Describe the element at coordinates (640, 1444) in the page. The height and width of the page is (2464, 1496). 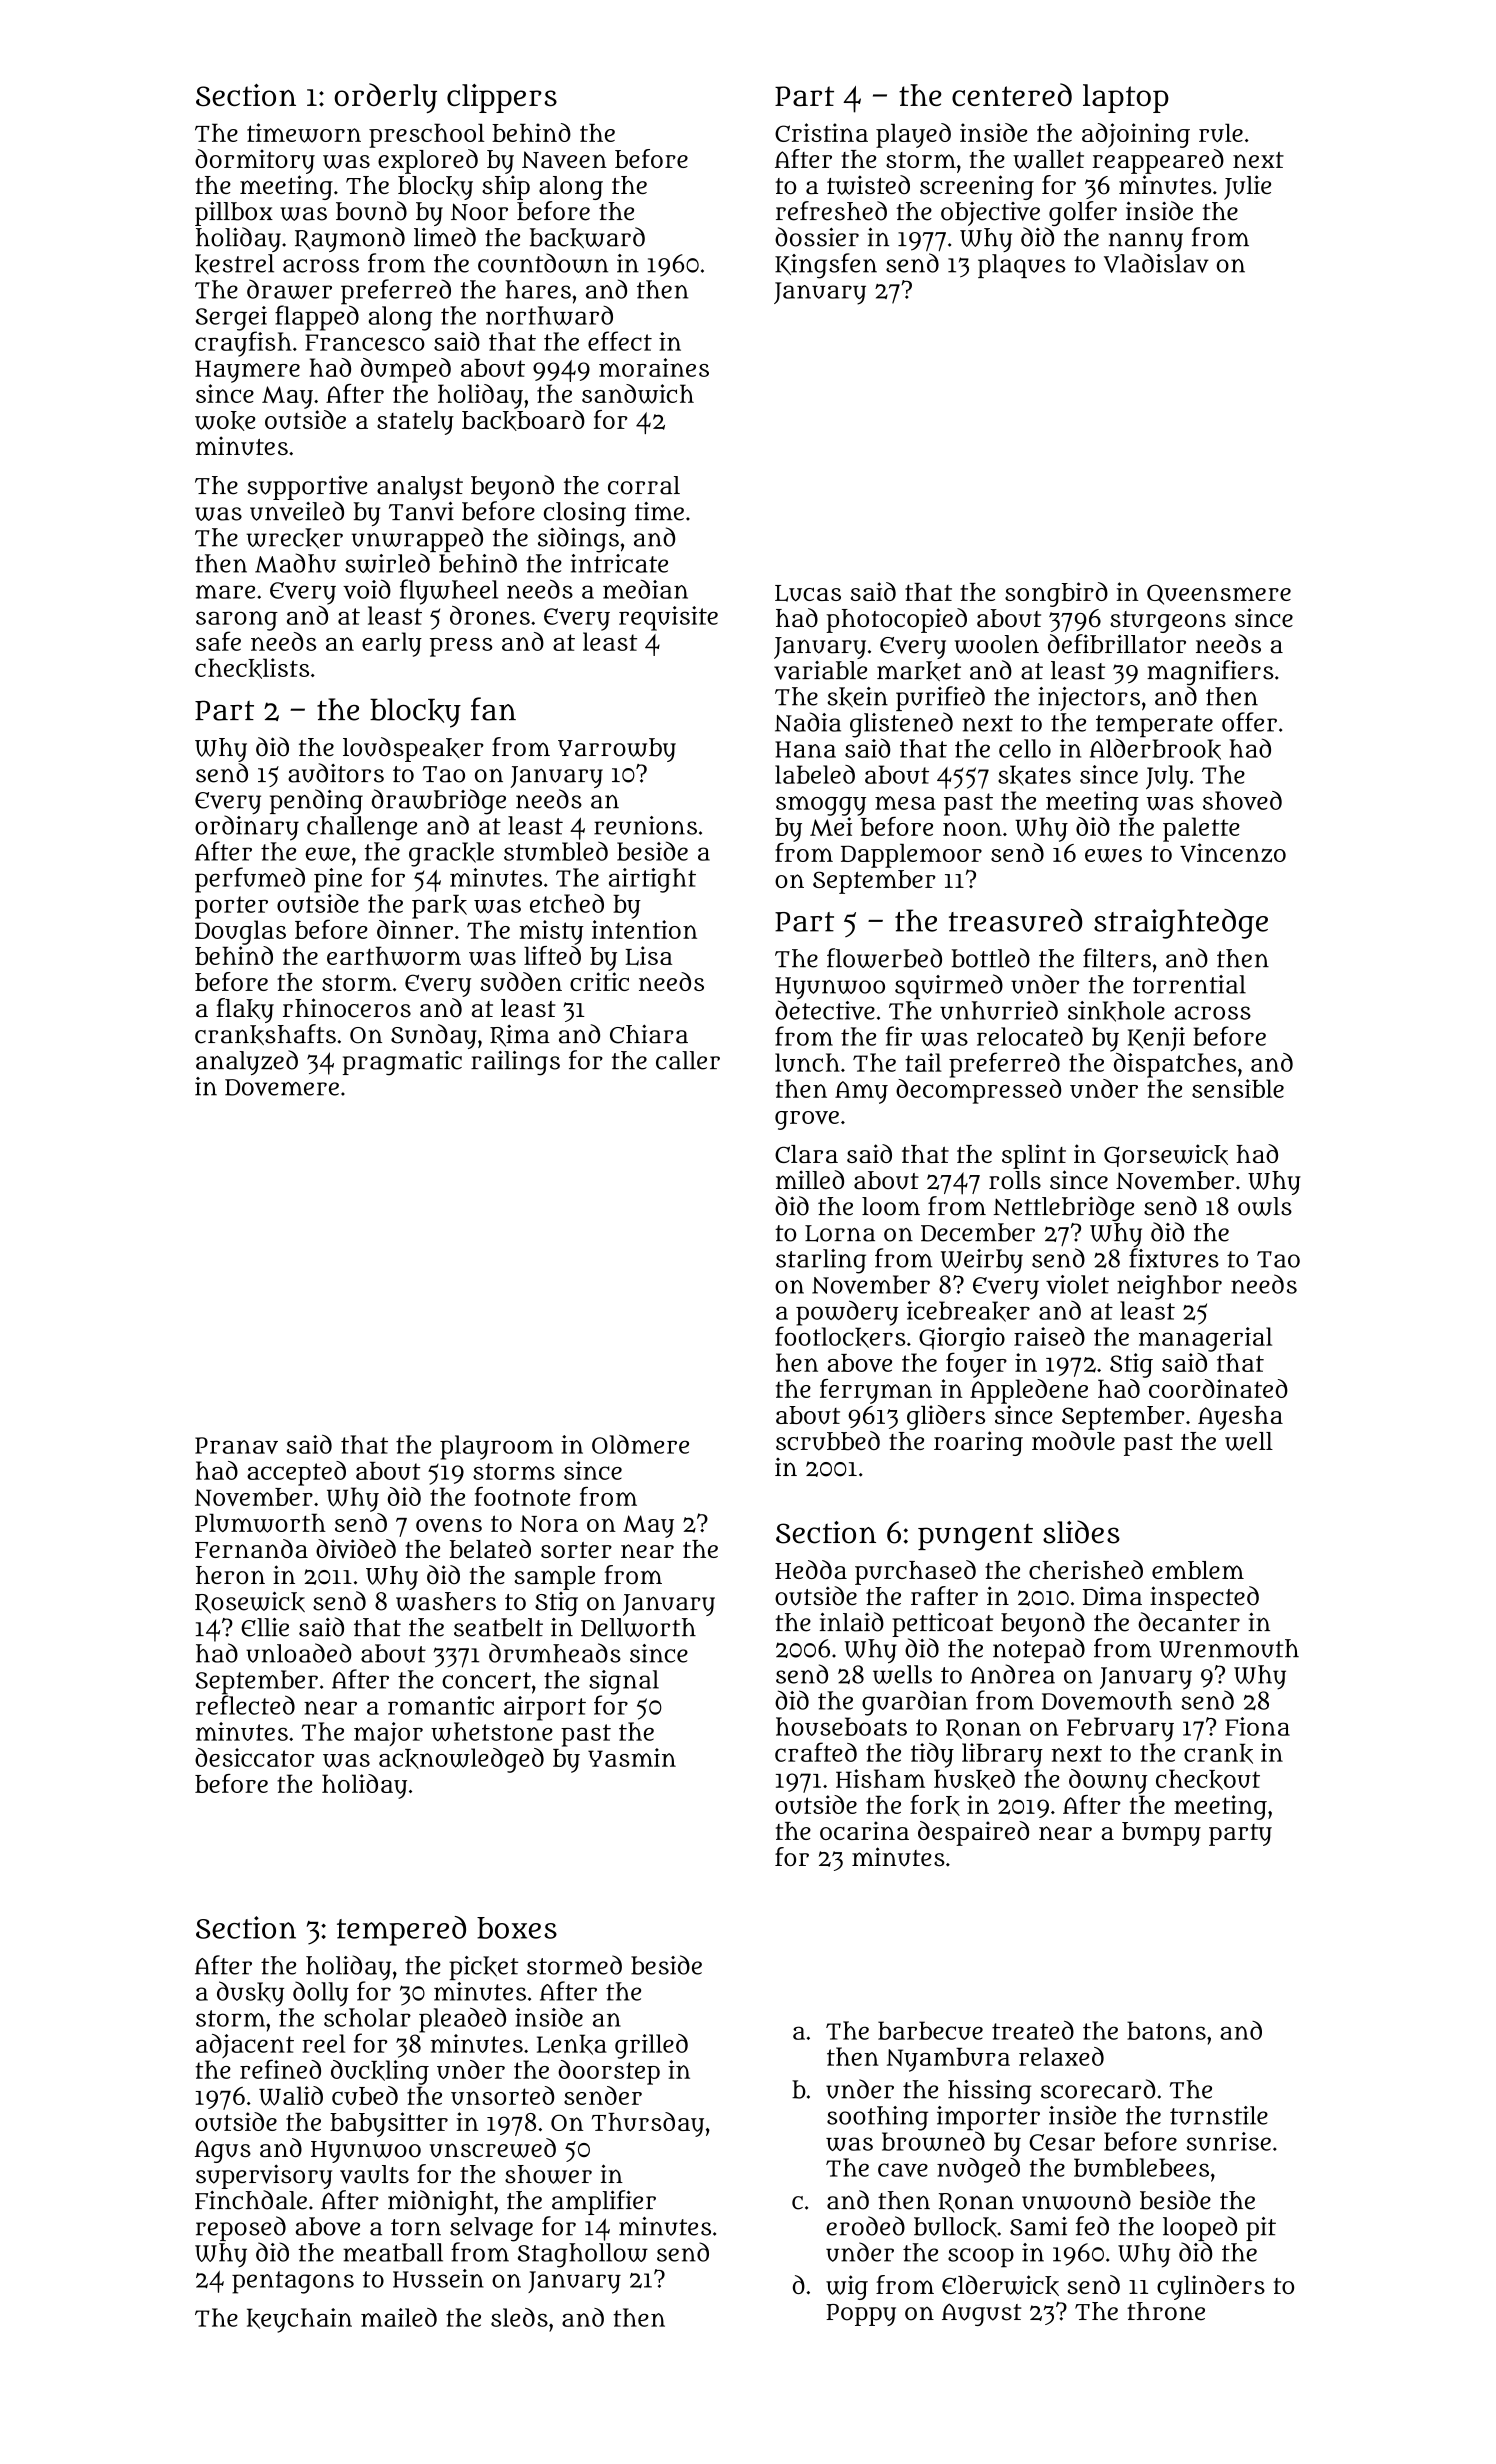
I see `Oldmere` at that location.
